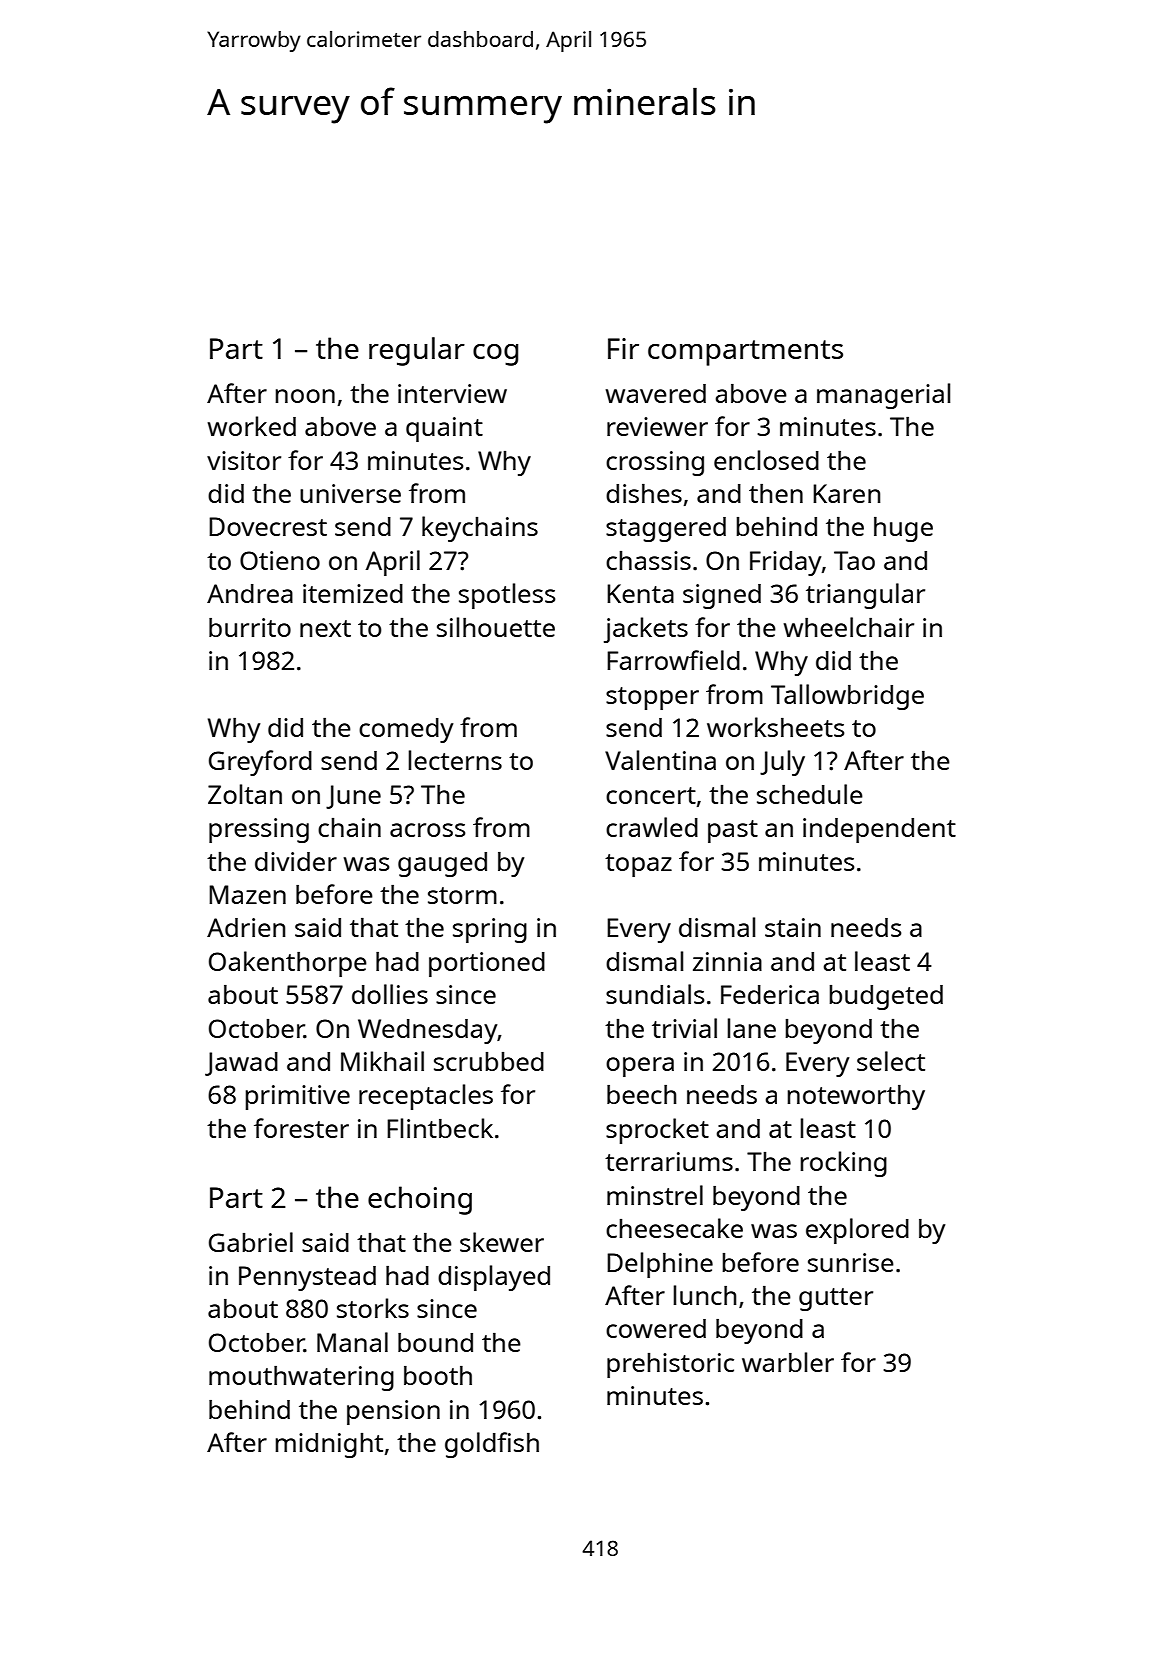 This screenshot has height=1654, width=1165. What do you see at coordinates (455, 760) in the screenshot?
I see `lecterns` at bounding box center [455, 760].
